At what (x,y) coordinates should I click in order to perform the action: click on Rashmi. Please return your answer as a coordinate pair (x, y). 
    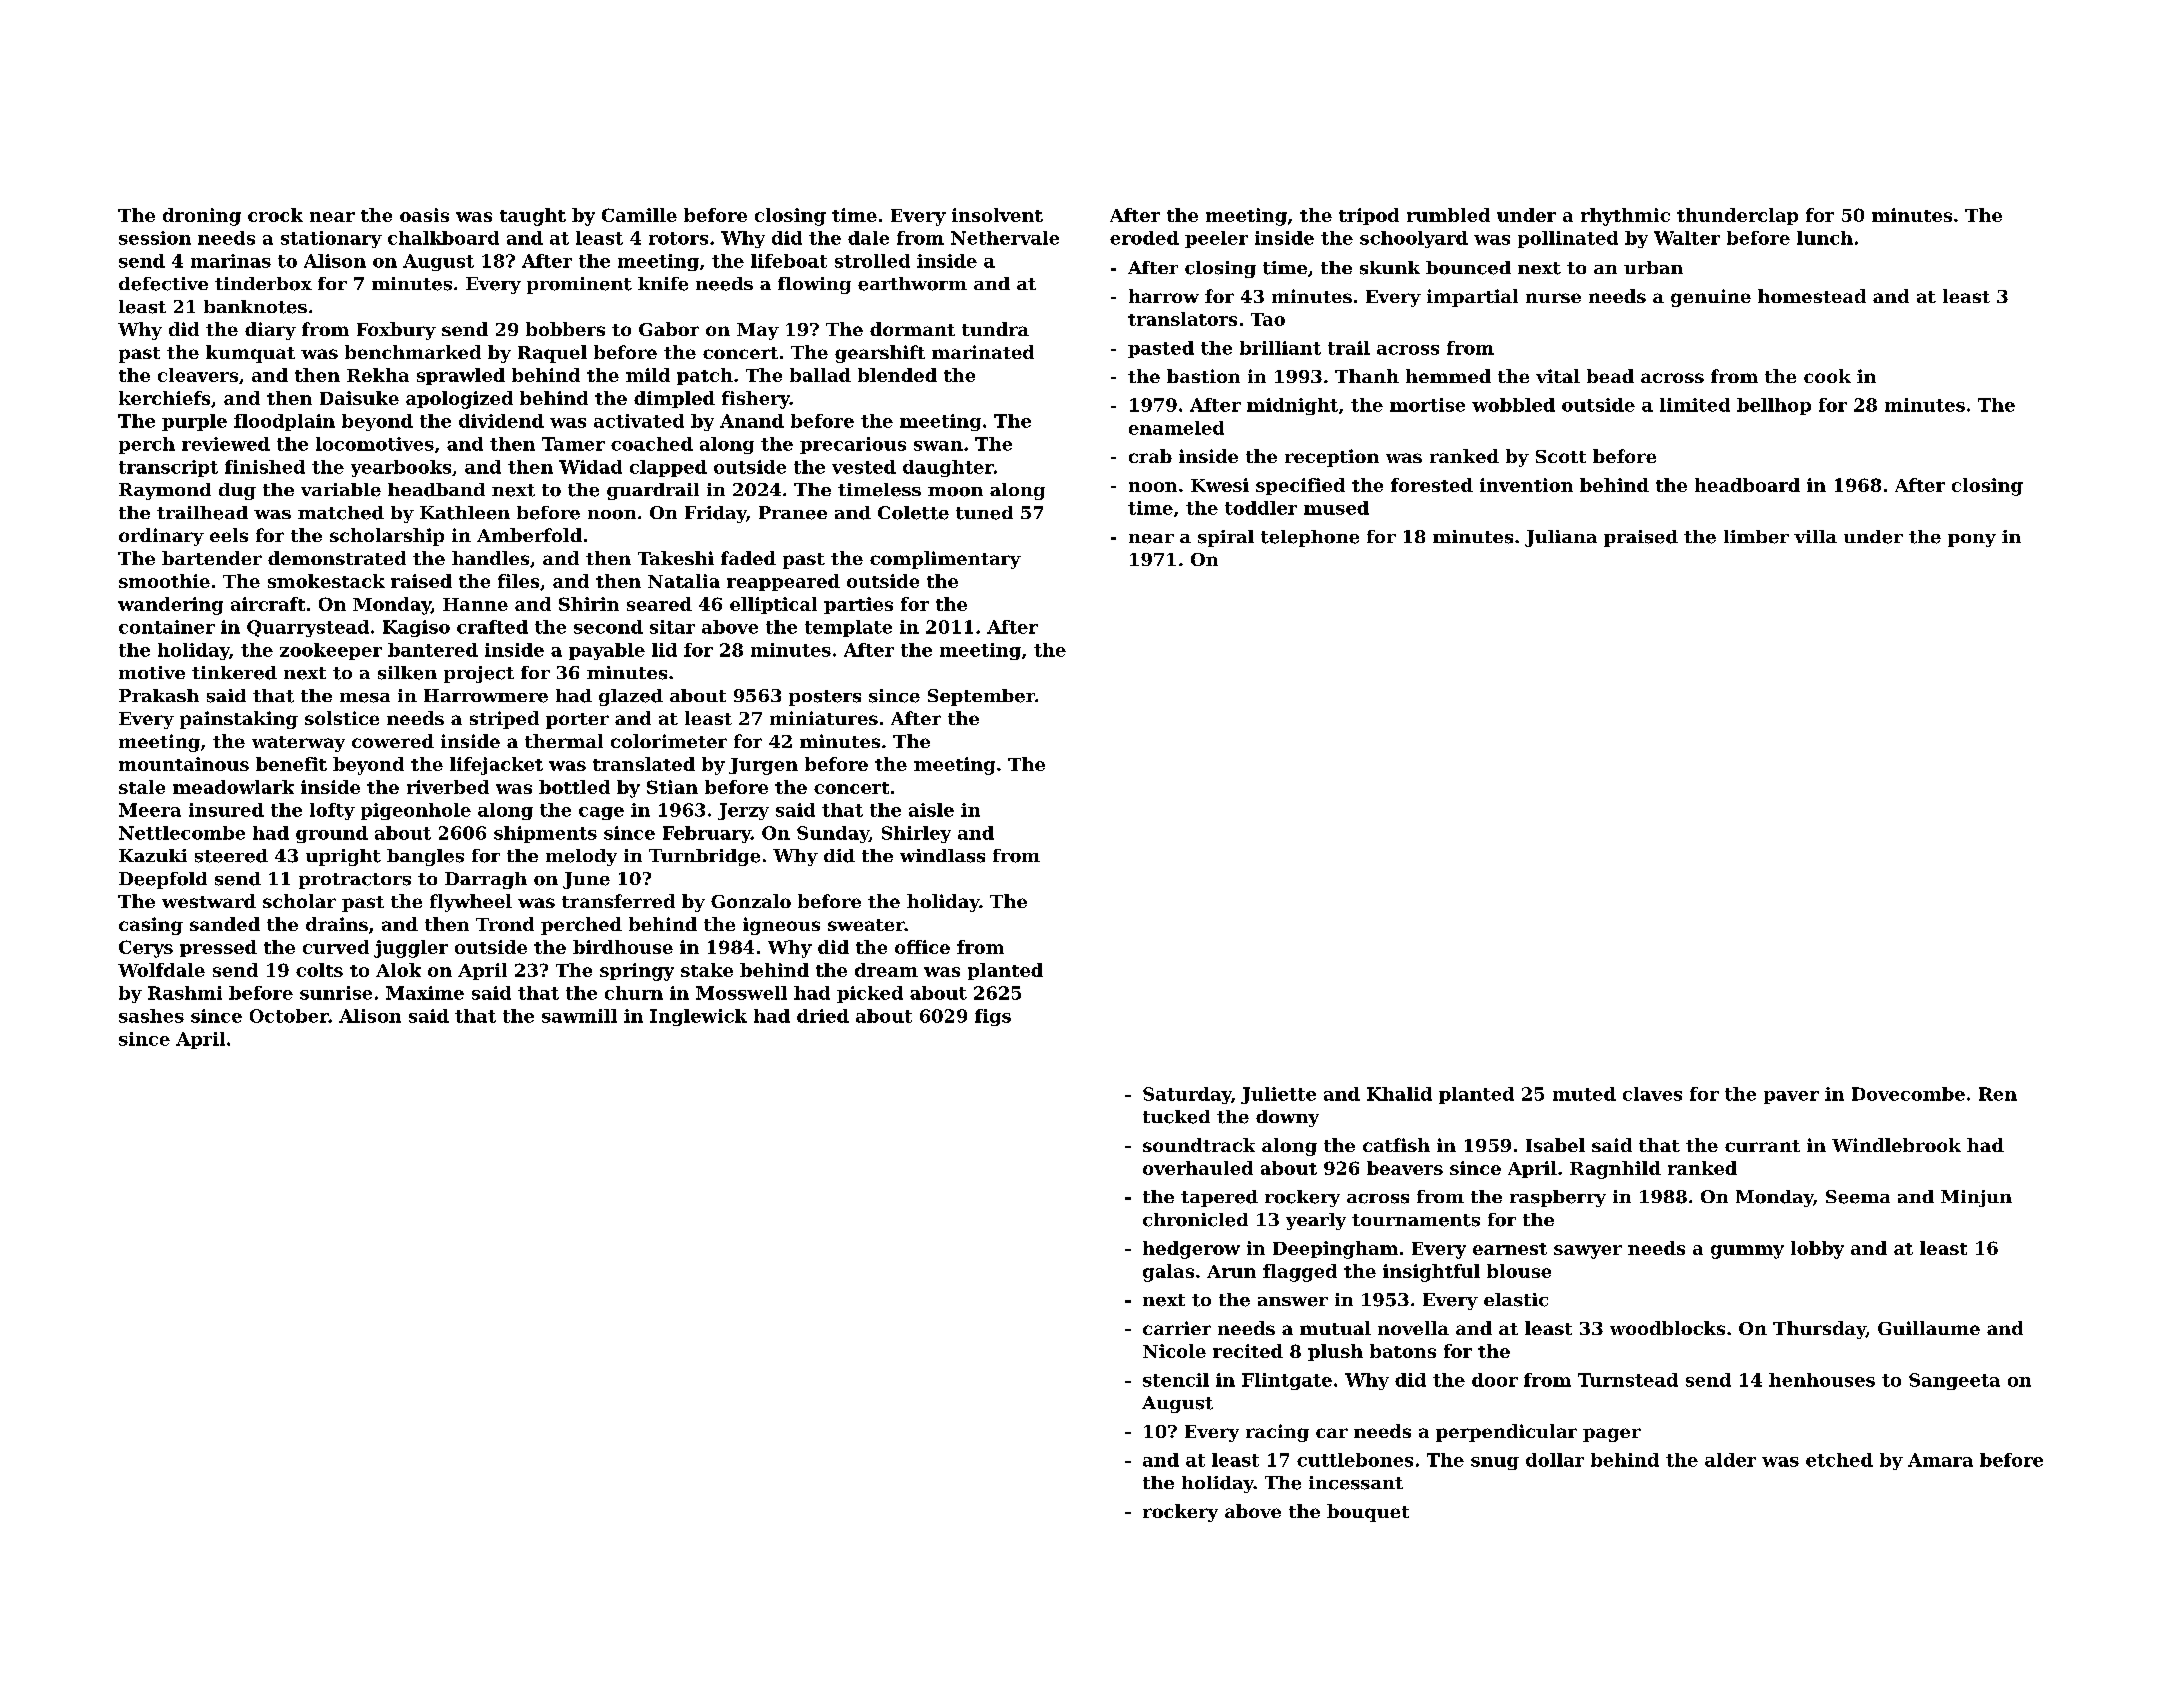
    Looking at the image, I should click on (185, 993).
